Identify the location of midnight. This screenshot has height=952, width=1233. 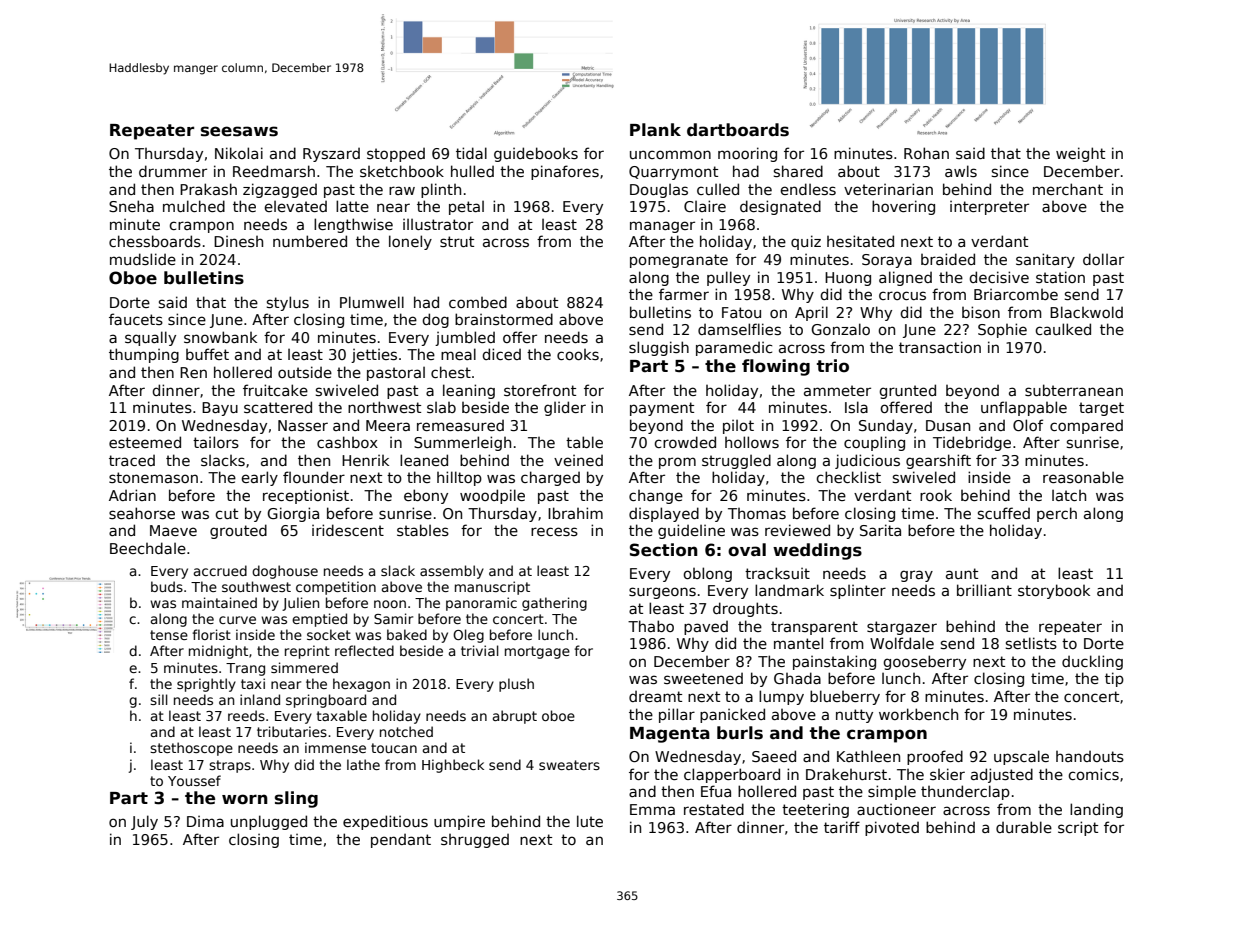
(218, 652).
